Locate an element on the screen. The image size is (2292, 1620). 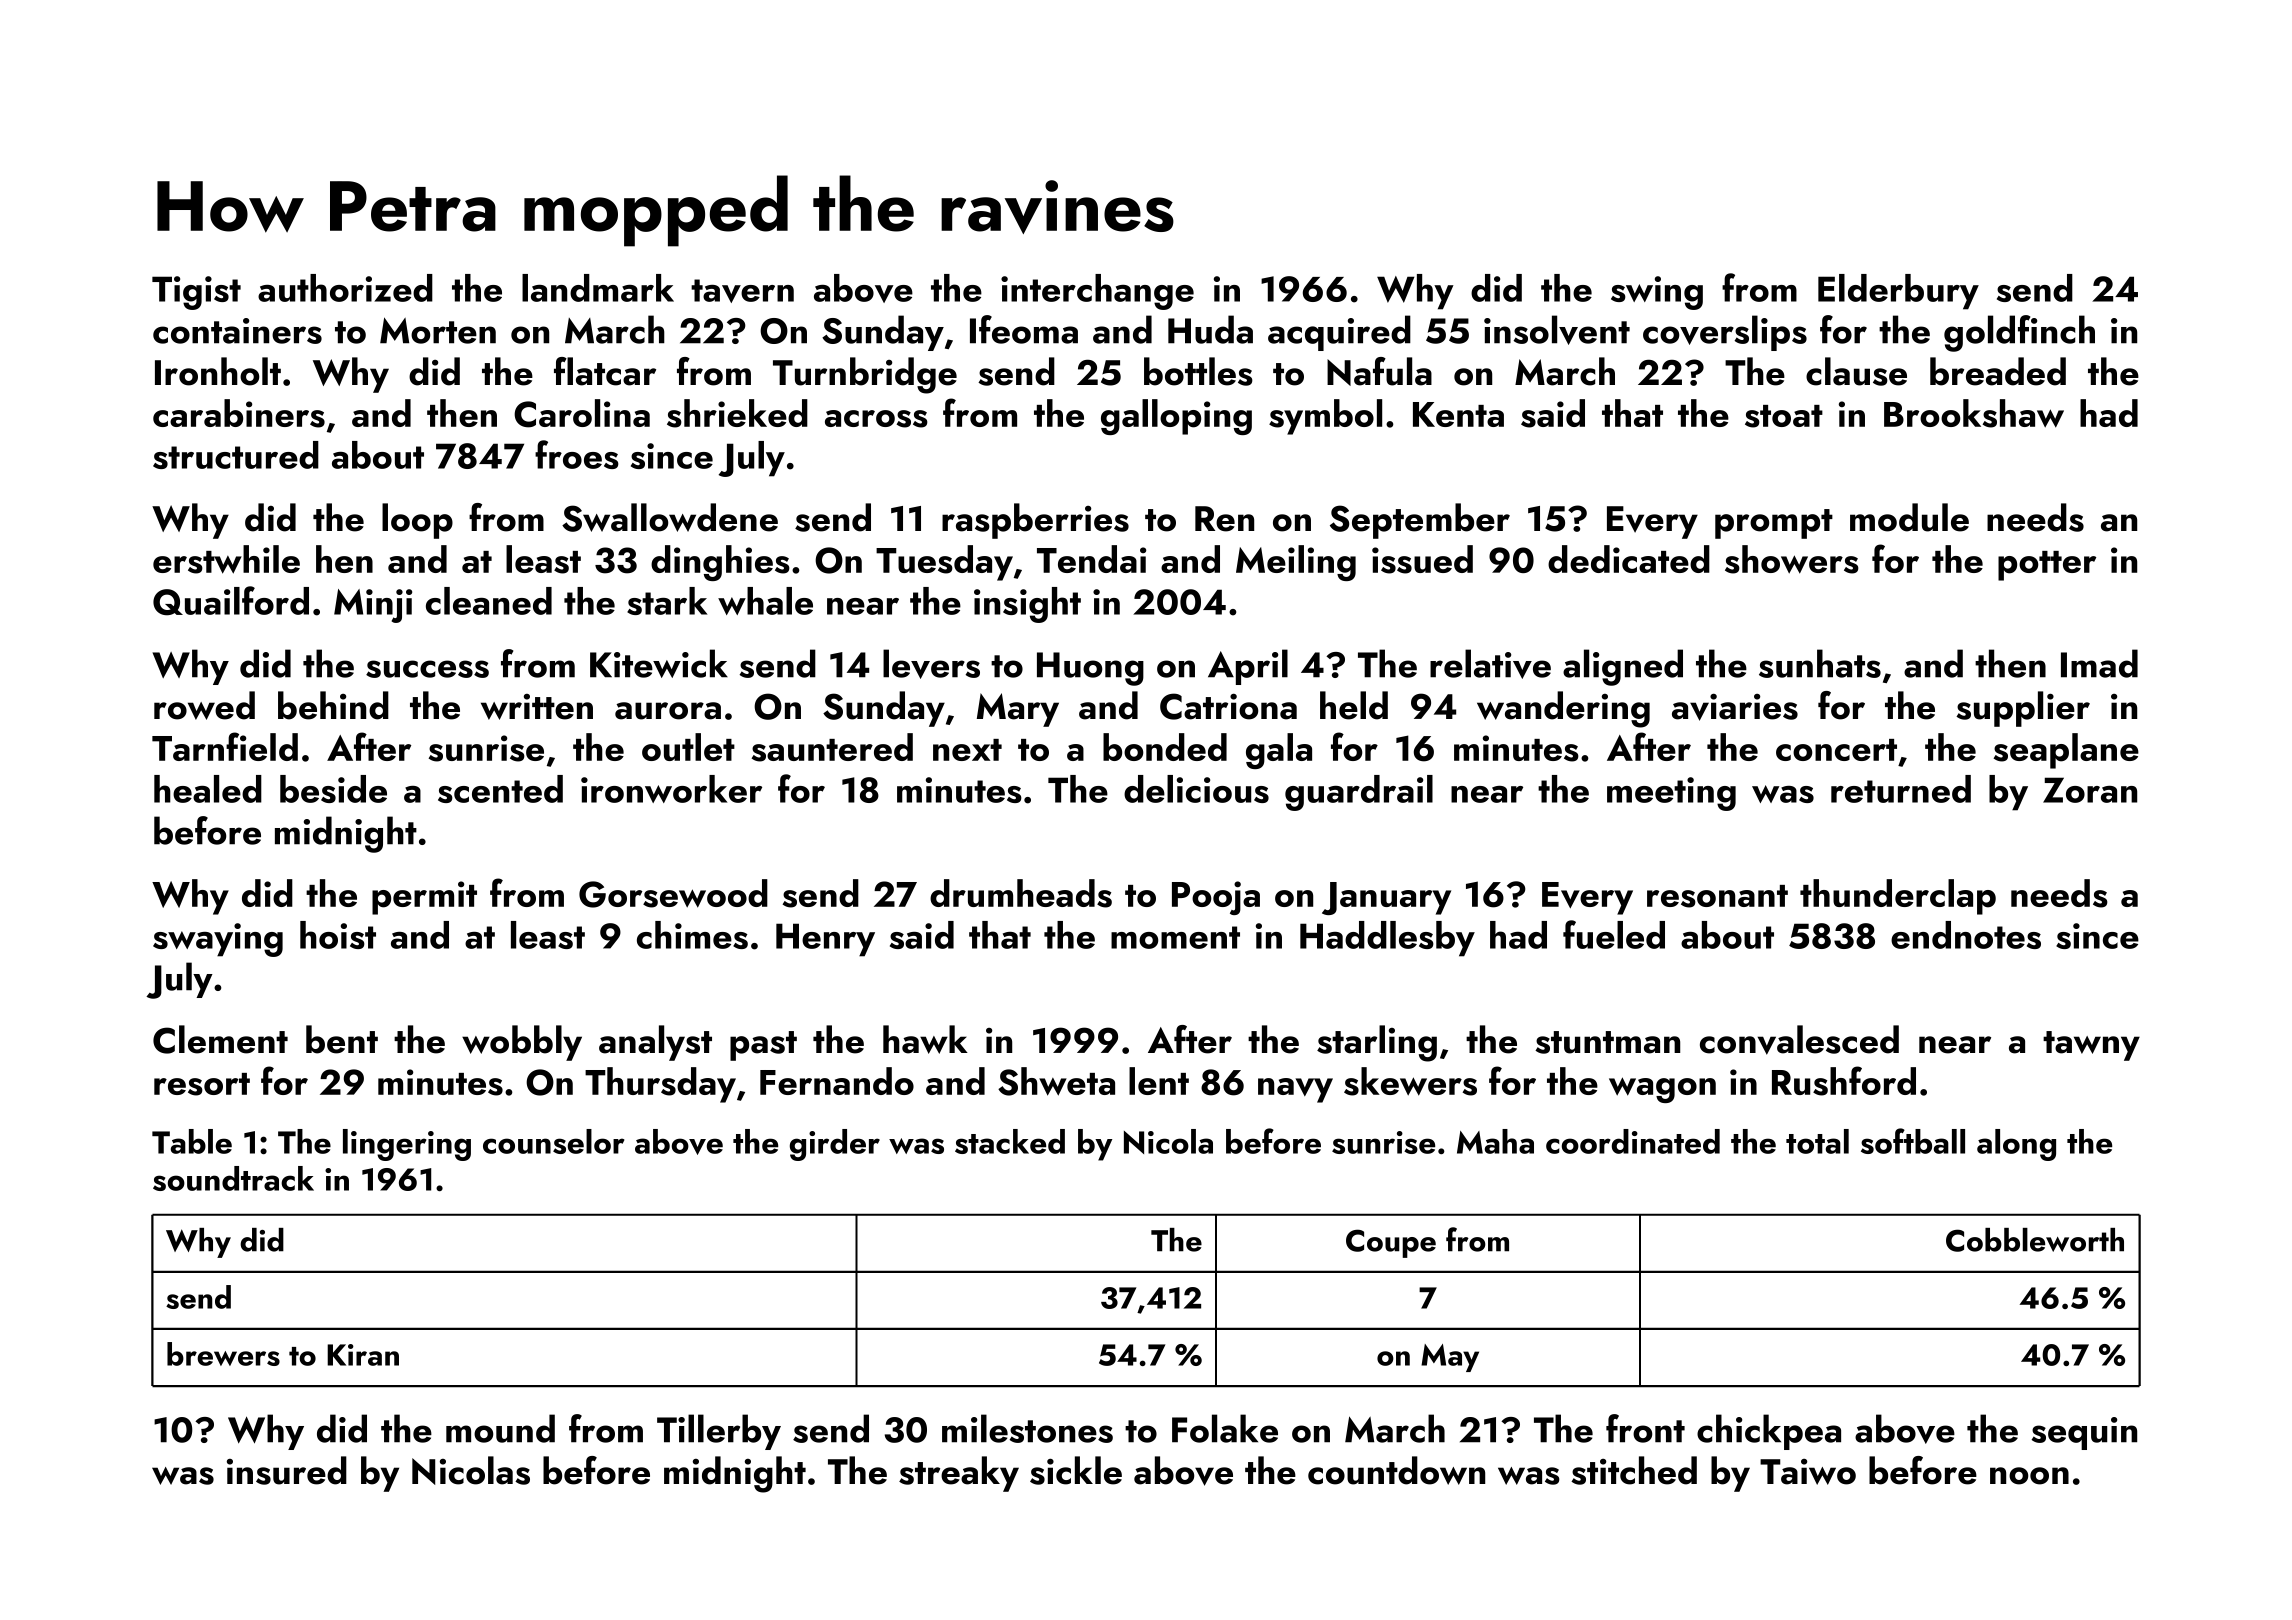
Rushford is located at coordinates (1844, 1081).
